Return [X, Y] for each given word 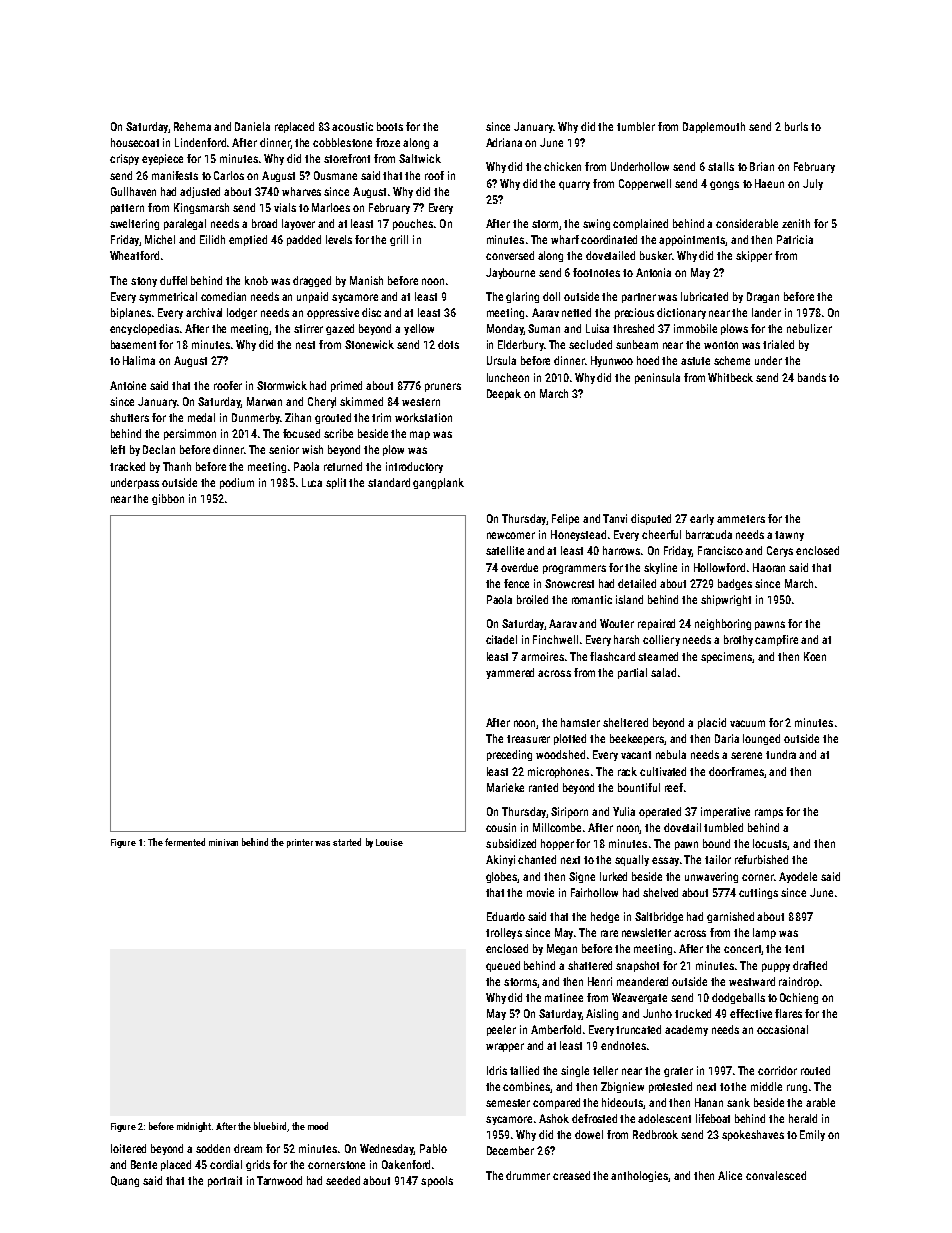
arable [820, 1102]
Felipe [565, 519]
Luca [312, 482]
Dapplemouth [714, 127]
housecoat [135, 142]
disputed [651, 519]
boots [390, 126]
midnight [194, 1127]
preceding [509, 755]
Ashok [554, 1118]
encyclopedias [144, 329]
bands [812, 377]
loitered [128, 1148]
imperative [725, 812]
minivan [223, 842]
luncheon [508, 377]
